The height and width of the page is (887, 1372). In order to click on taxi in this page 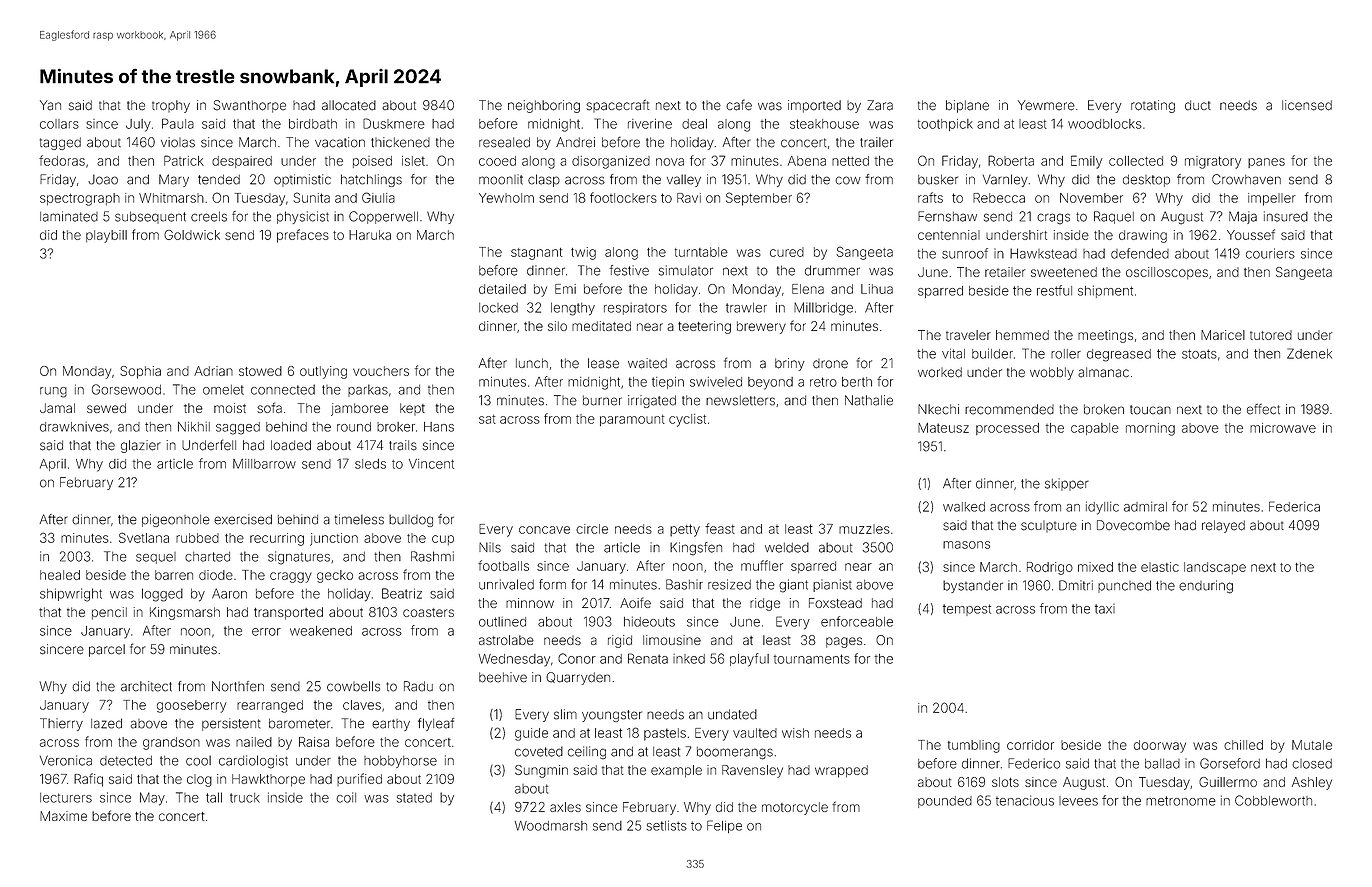, I will do `click(1105, 609)`.
